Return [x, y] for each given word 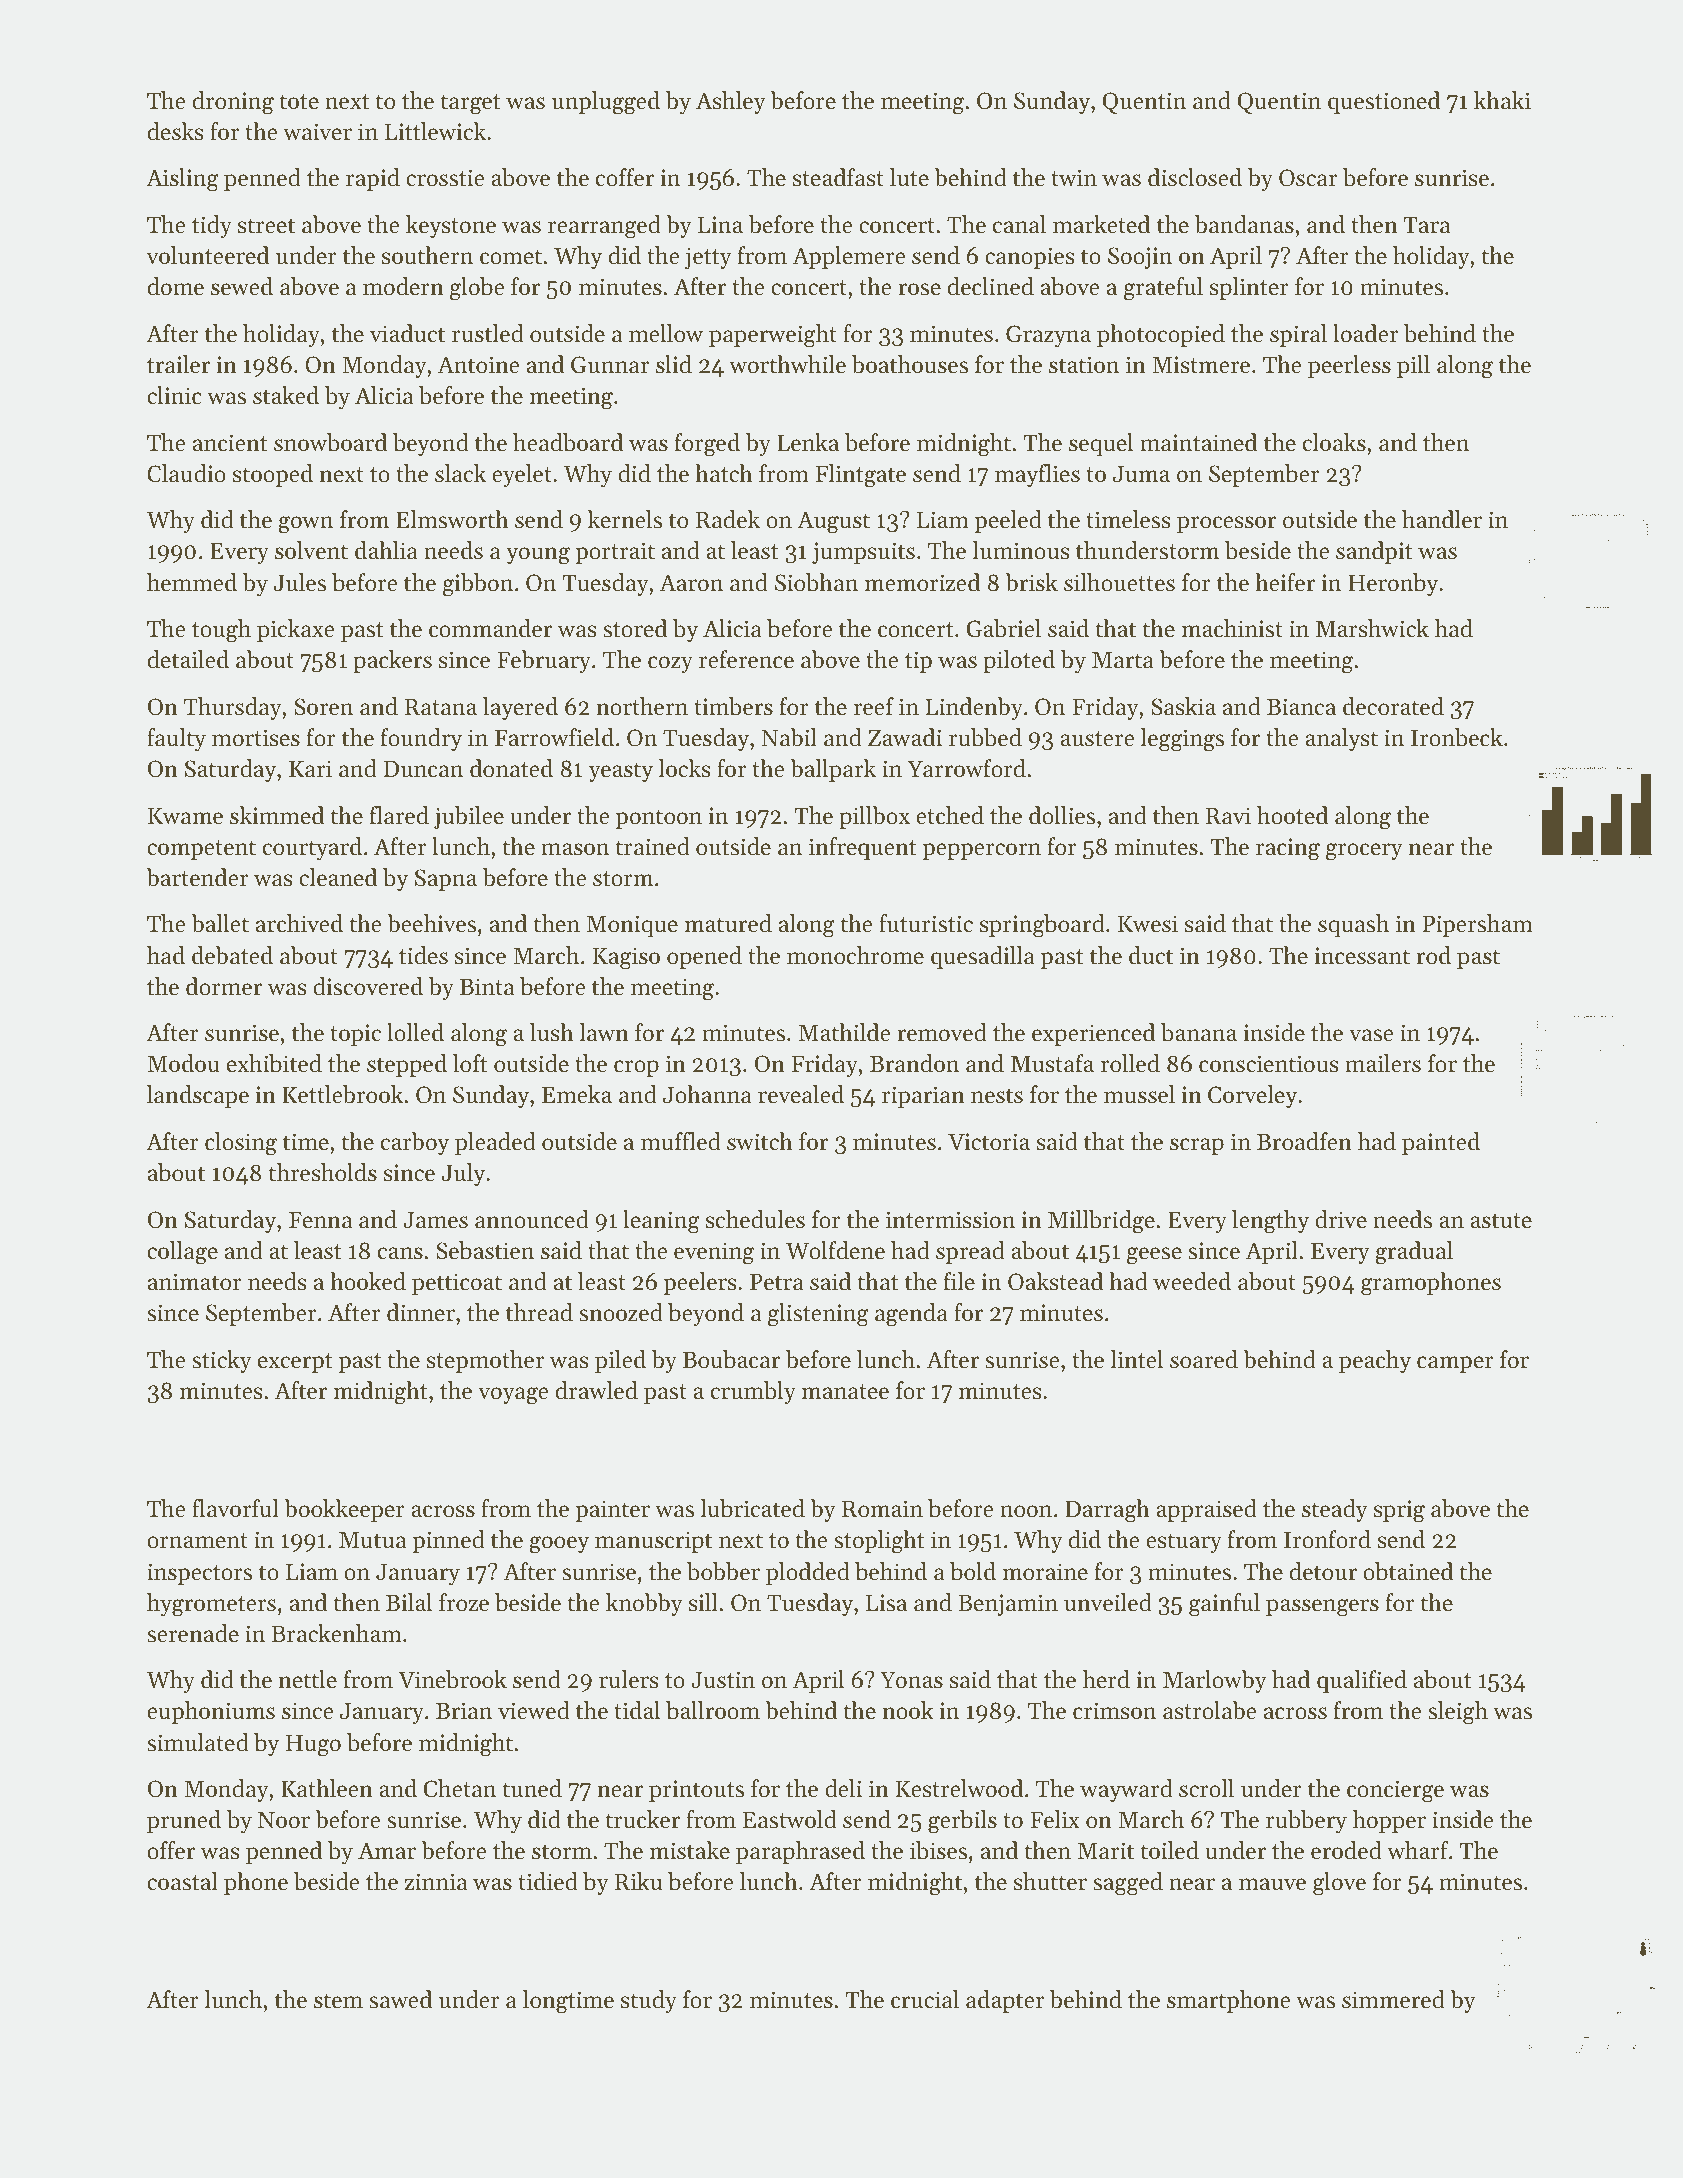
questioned [1384, 102]
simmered [1393, 1999]
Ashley [731, 102]
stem [338, 2001]
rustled [488, 333]
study [649, 2001]
